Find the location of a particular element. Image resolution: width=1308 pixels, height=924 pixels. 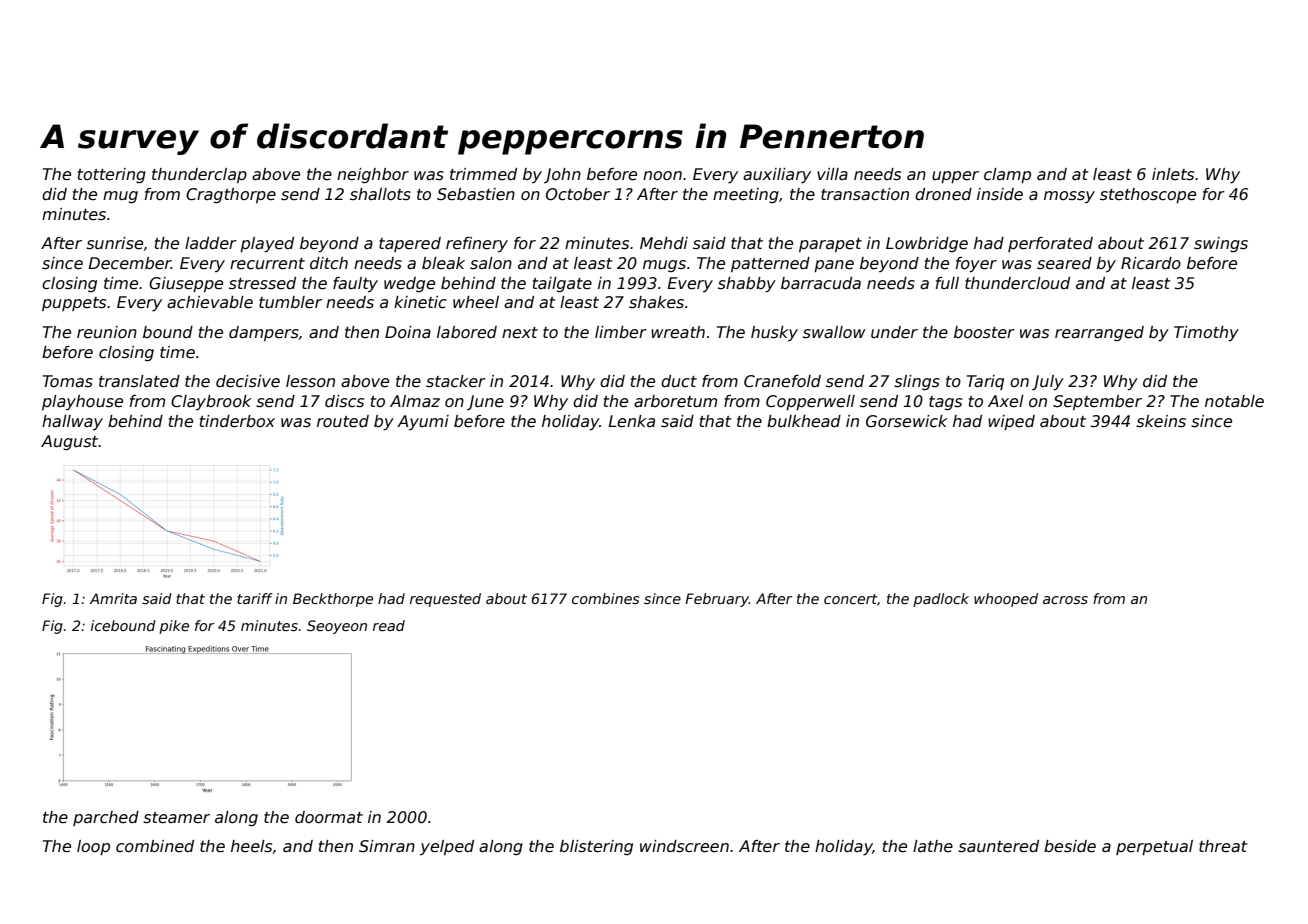

Sebastien is located at coordinates (476, 194).
